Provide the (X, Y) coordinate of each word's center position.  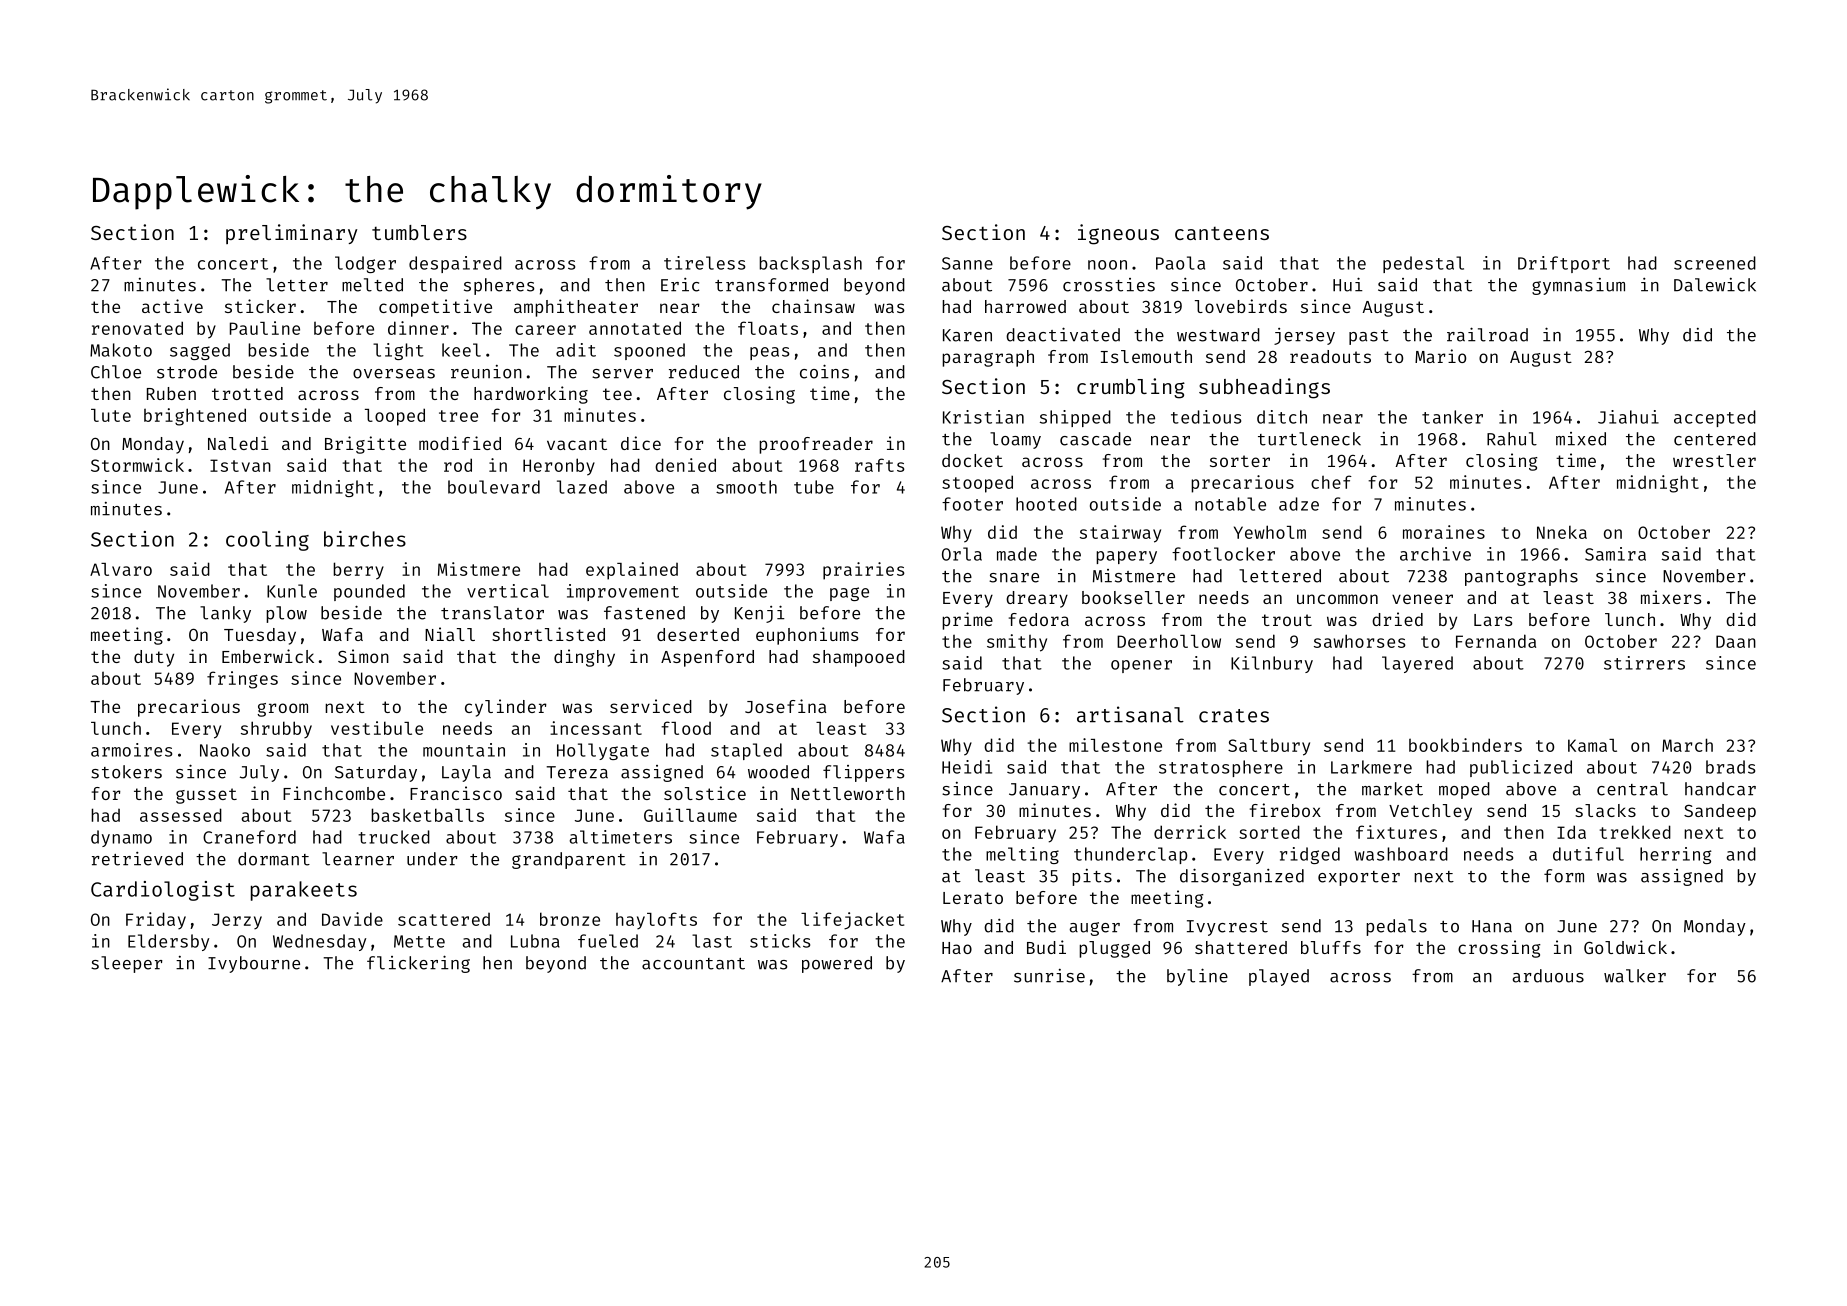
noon (1107, 265)
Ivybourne (254, 964)
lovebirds (1241, 306)
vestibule (377, 728)
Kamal (1592, 745)
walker (1635, 976)
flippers (863, 773)
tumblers (419, 232)
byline (1197, 977)
